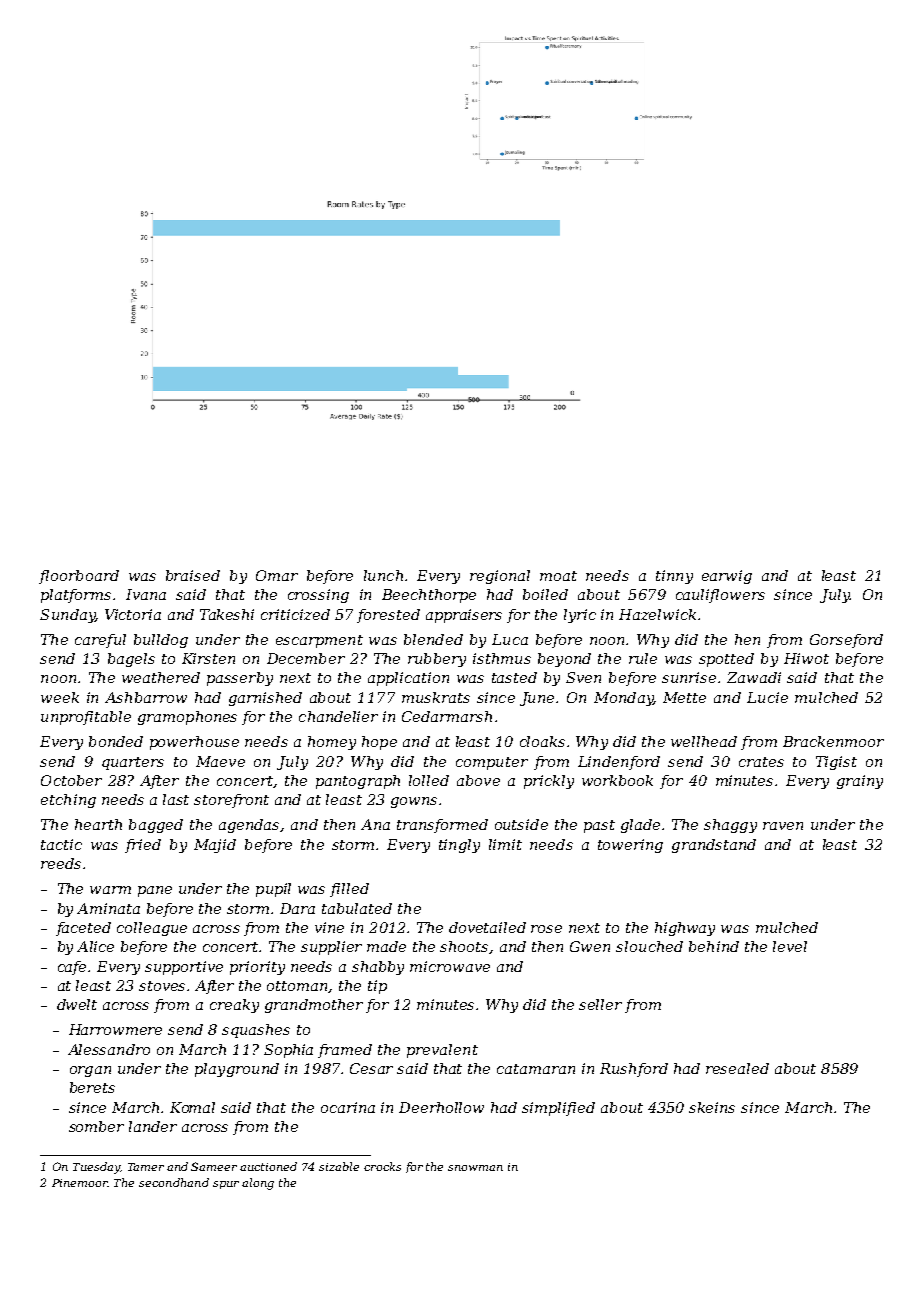  Describe the element at coordinates (153, 1126) in the screenshot. I see `lander` at that location.
